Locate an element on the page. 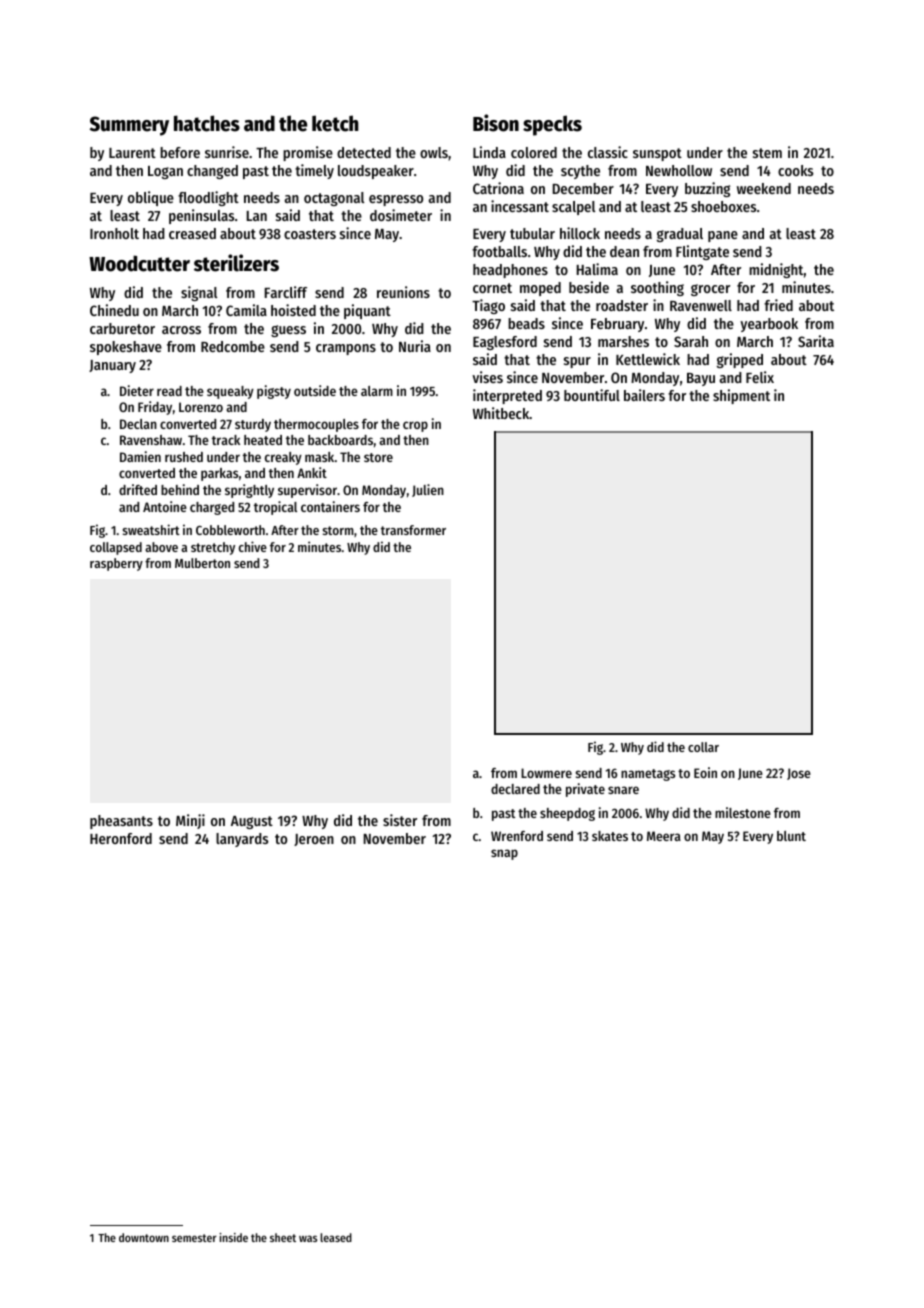 This page has height=1308, width=924. leased is located at coordinates (336, 1237).
